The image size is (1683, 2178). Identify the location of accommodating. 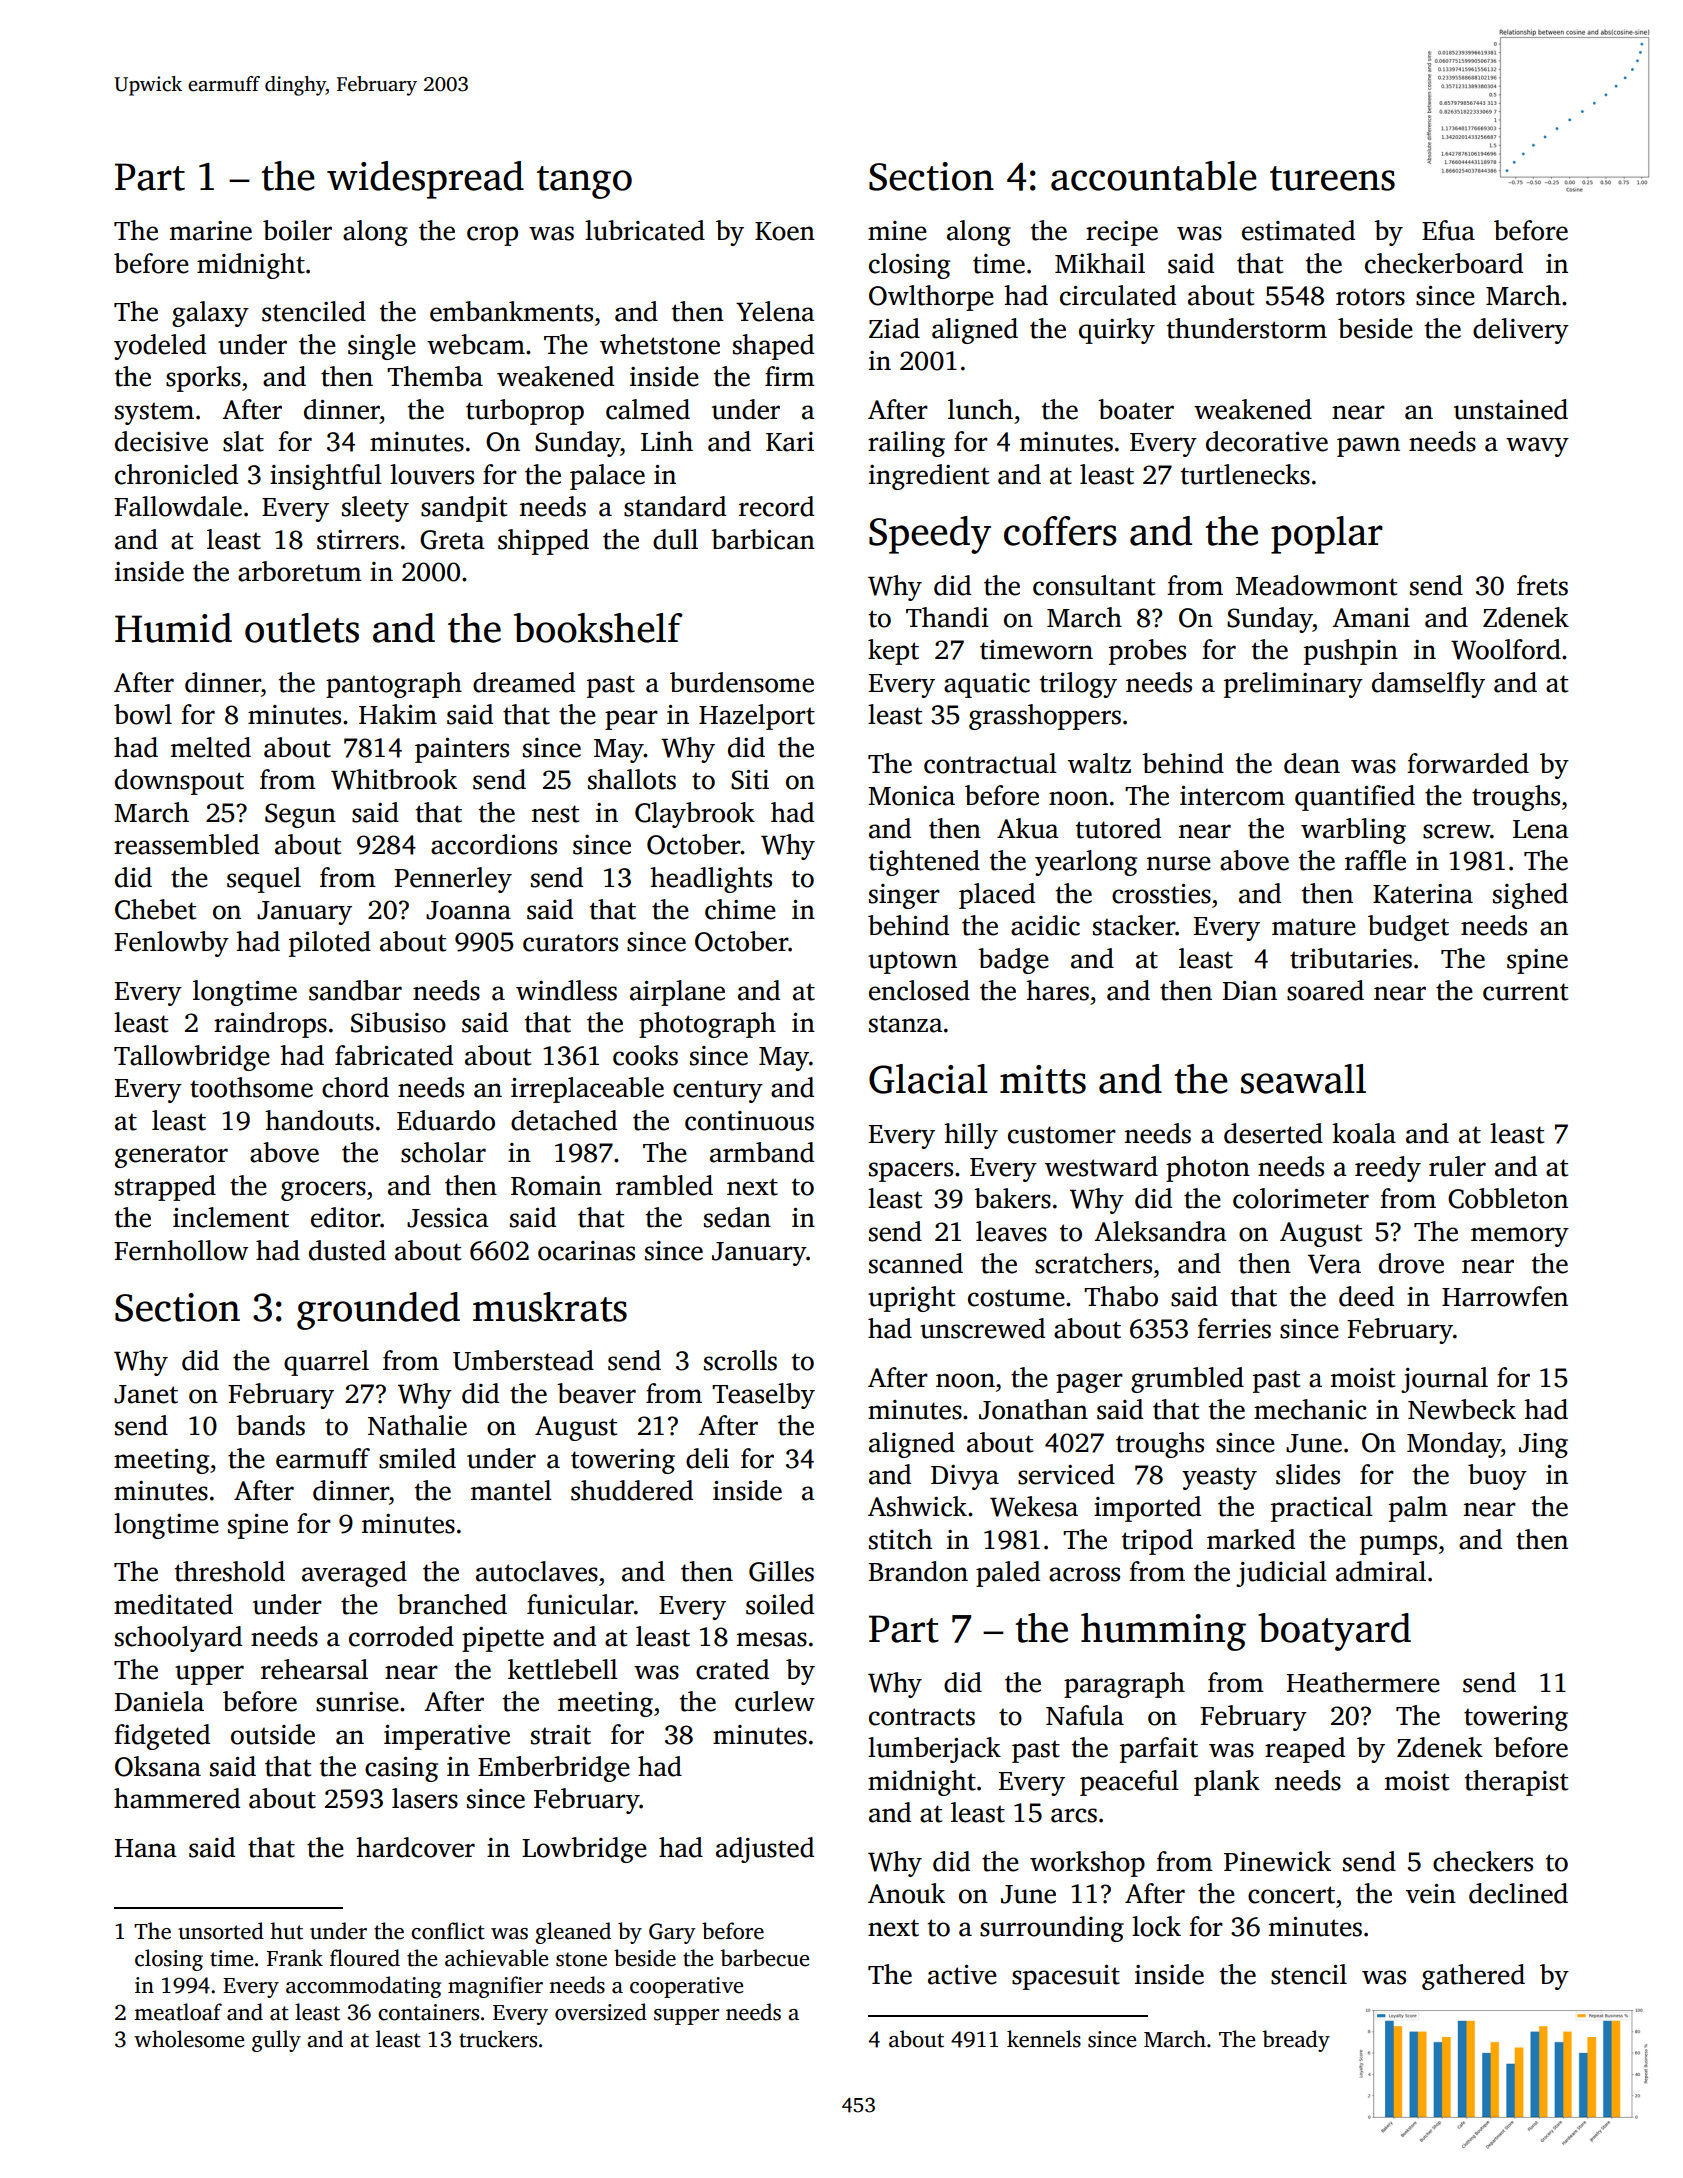
(363, 1987).
